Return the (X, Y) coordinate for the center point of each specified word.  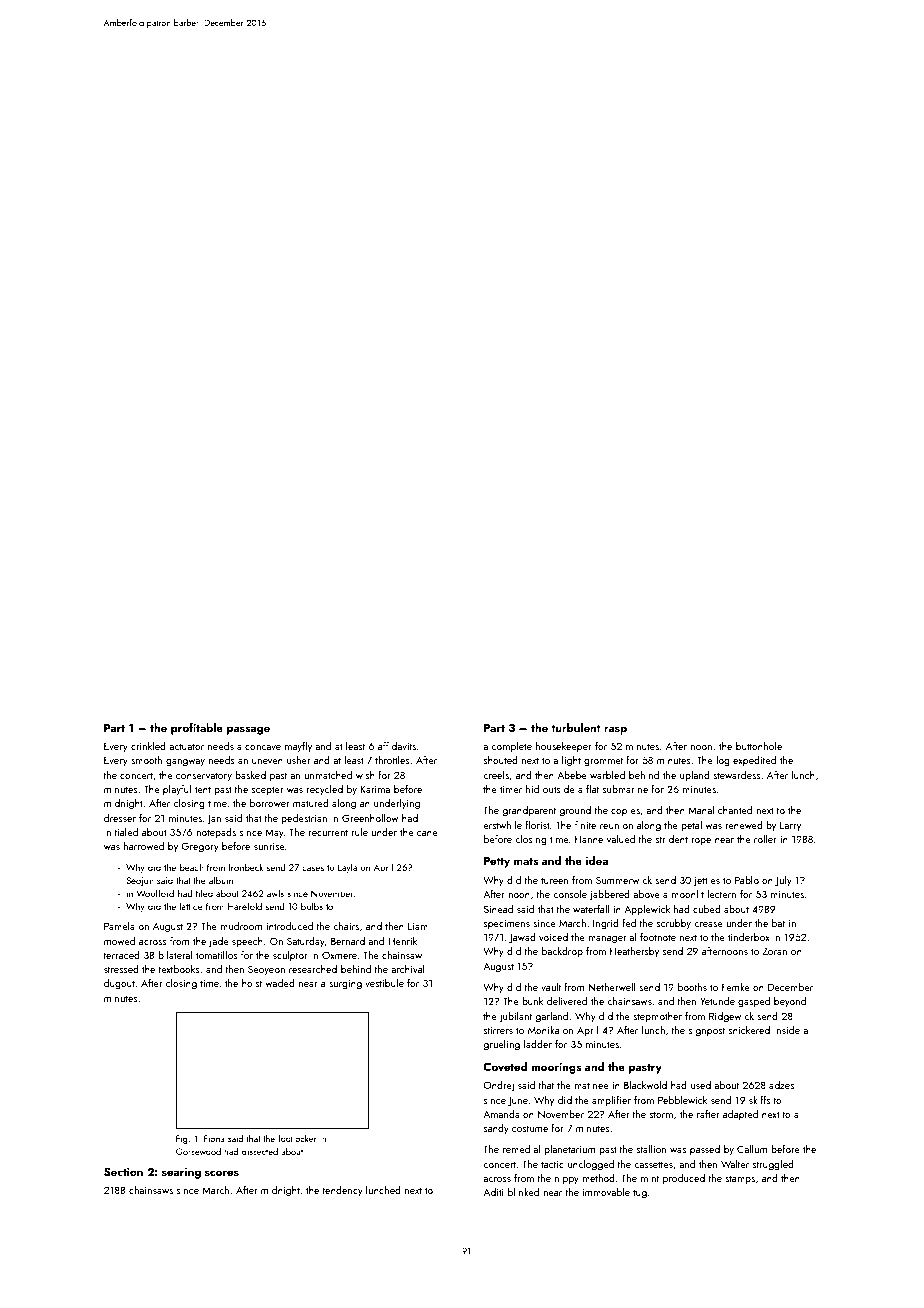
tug (640, 1194)
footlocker (297, 1138)
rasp (615, 730)
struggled (773, 1165)
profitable (197, 729)
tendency (342, 1191)
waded (280, 983)
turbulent (576, 727)
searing (181, 1173)
